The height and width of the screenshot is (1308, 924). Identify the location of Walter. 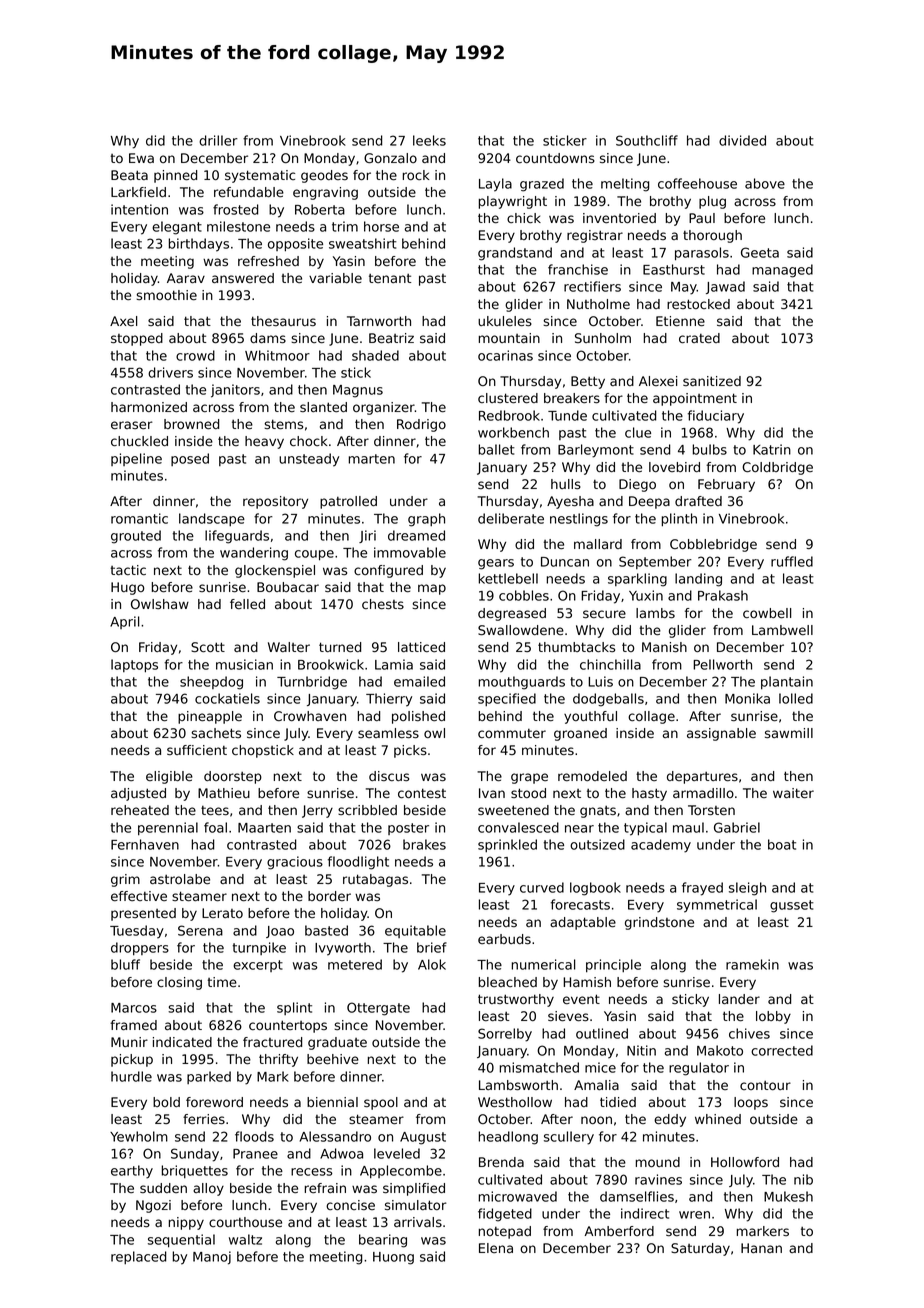
(289, 647).
